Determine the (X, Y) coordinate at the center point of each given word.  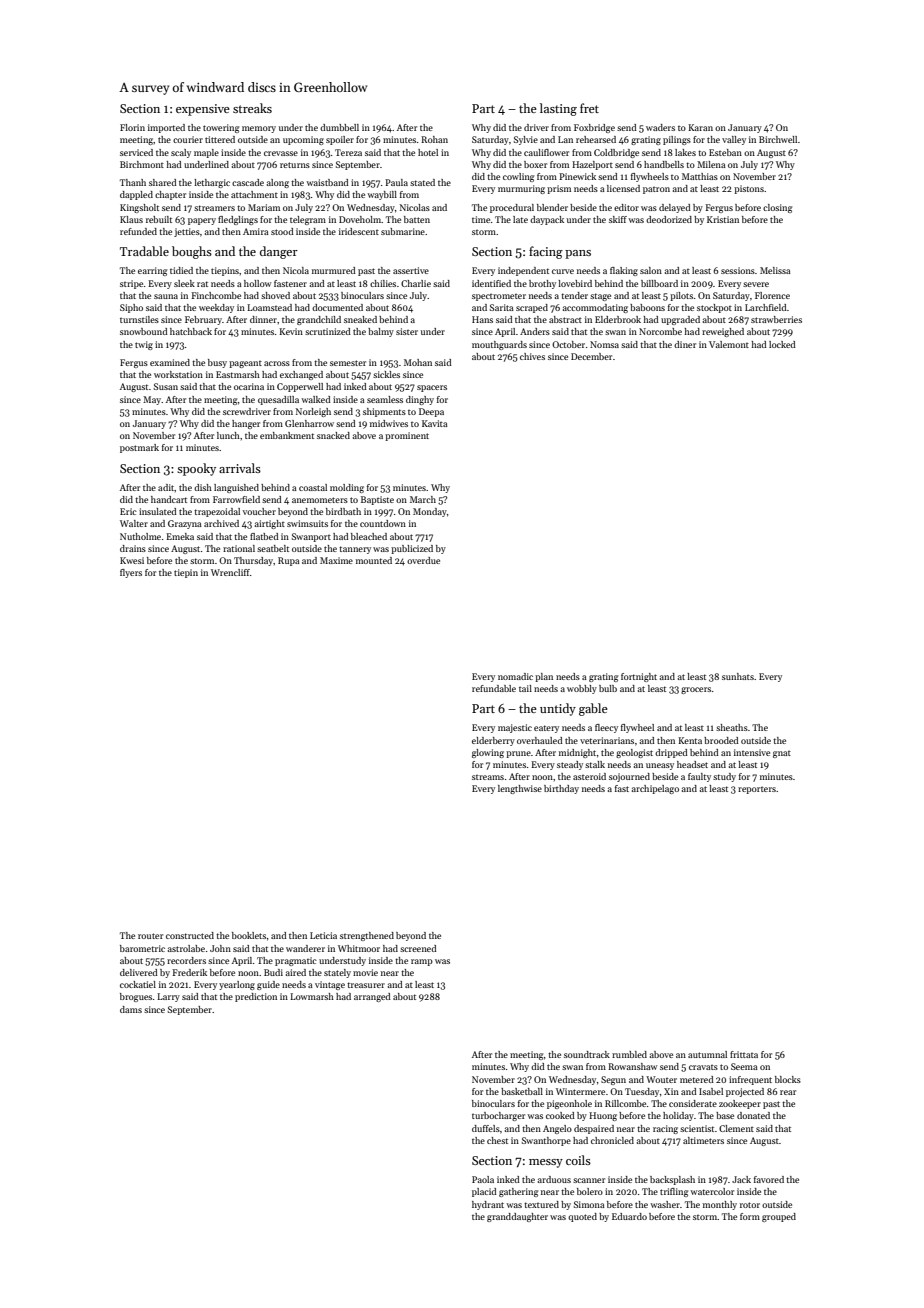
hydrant (488, 1205)
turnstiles (139, 319)
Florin (132, 127)
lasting (558, 109)
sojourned (629, 777)
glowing (488, 753)
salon (651, 270)
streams (488, 777)
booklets (249, 935)
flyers (131, 573)
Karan (700, 127)
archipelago (655, 789)
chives (532, 356)
